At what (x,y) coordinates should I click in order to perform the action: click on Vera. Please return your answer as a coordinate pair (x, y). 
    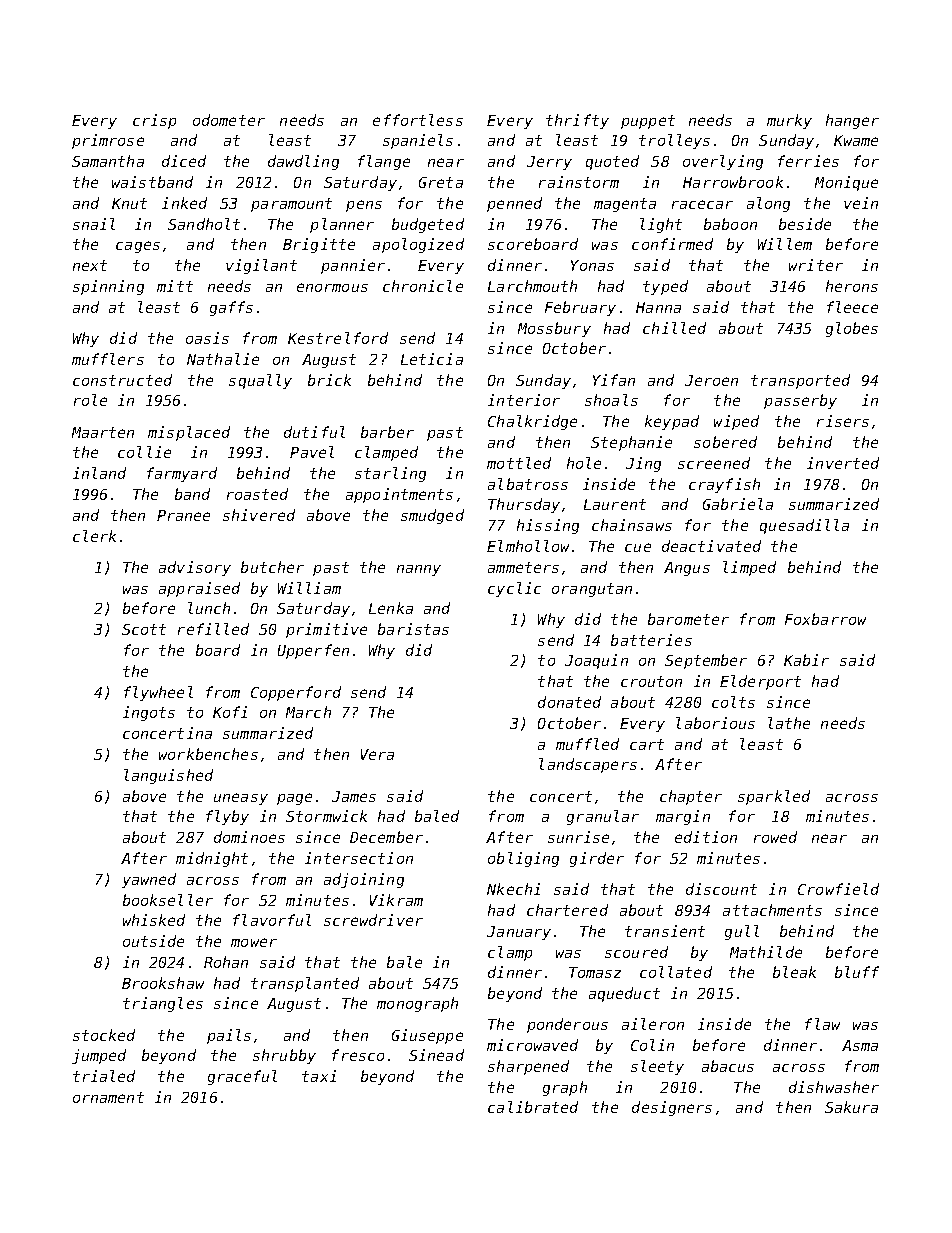
    Looking at the image, I should click on (377, 754).
